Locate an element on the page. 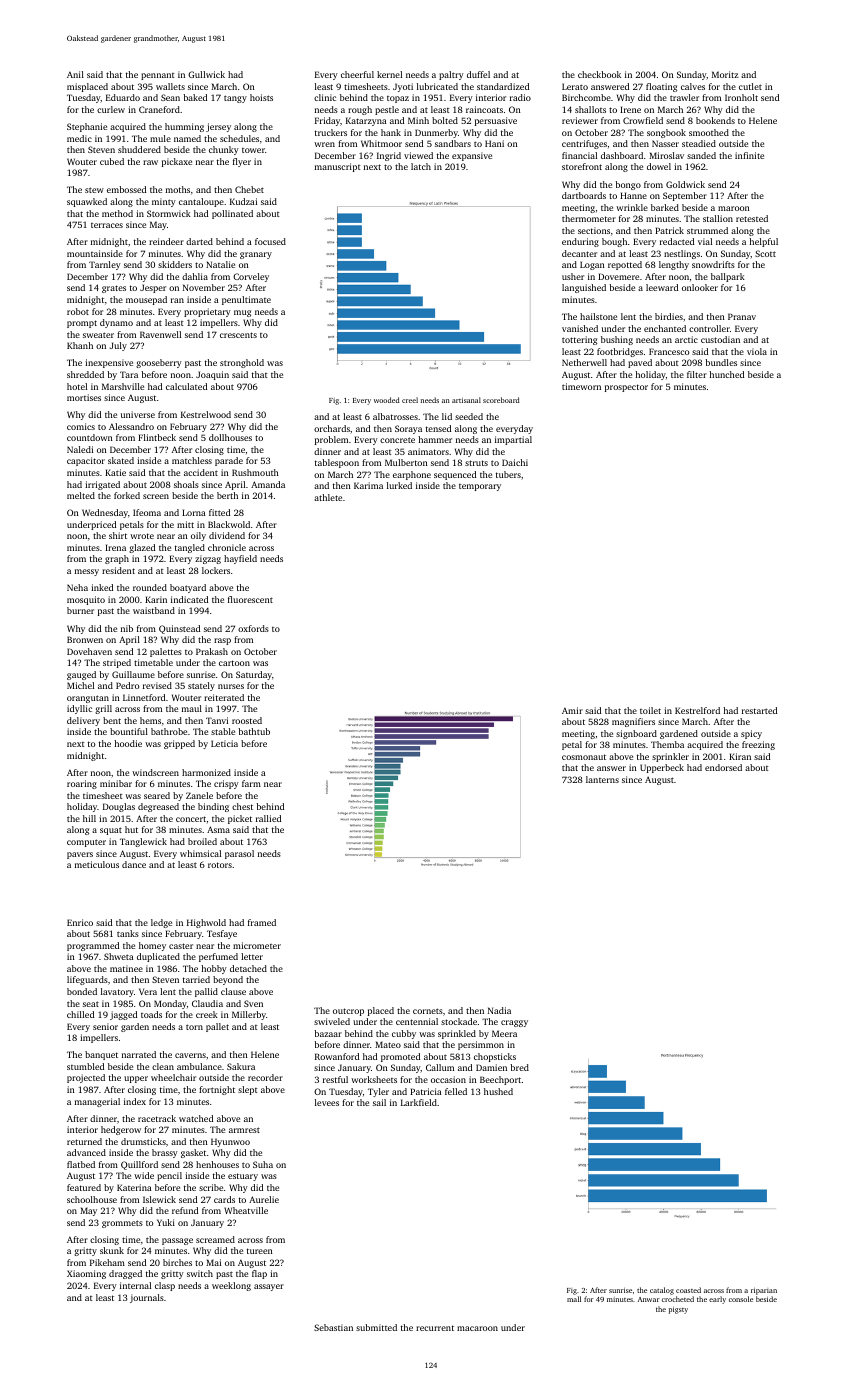 Image resolution: width=849 pixels, height=1400 pixels. strummed is located at coordinates (707, 230).
